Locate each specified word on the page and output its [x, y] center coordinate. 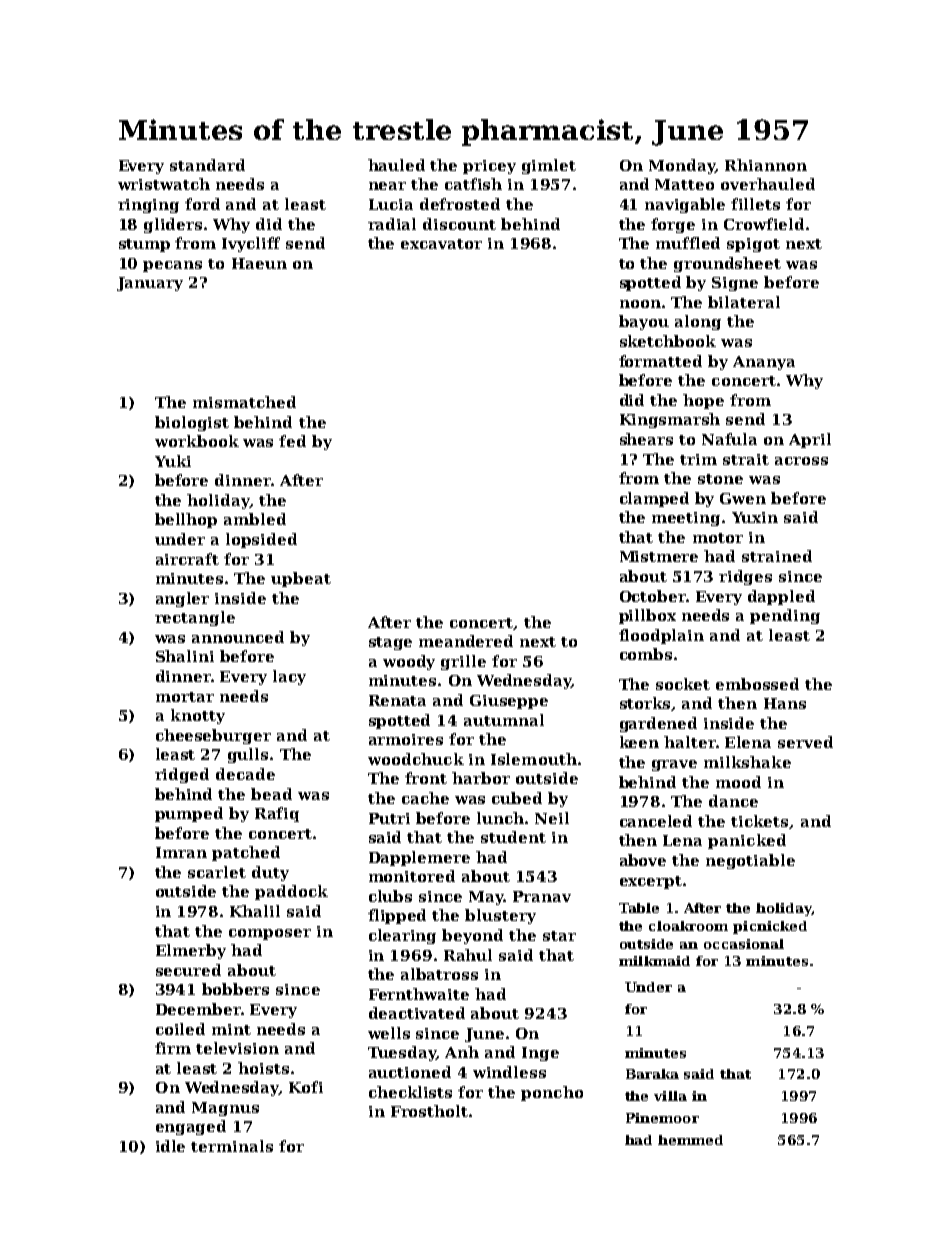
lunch [500, 818]
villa [670, 1096]
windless [509, 1072]
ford [202, 204]
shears [646, 439]
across [801, 461]
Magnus [225, 1109]
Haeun [259, 263]
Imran [181, 852]
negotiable [750, 861]
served [805, 742]
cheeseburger [213, 736]
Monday [682, 166]
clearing [402, 936]
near [387, 186]
